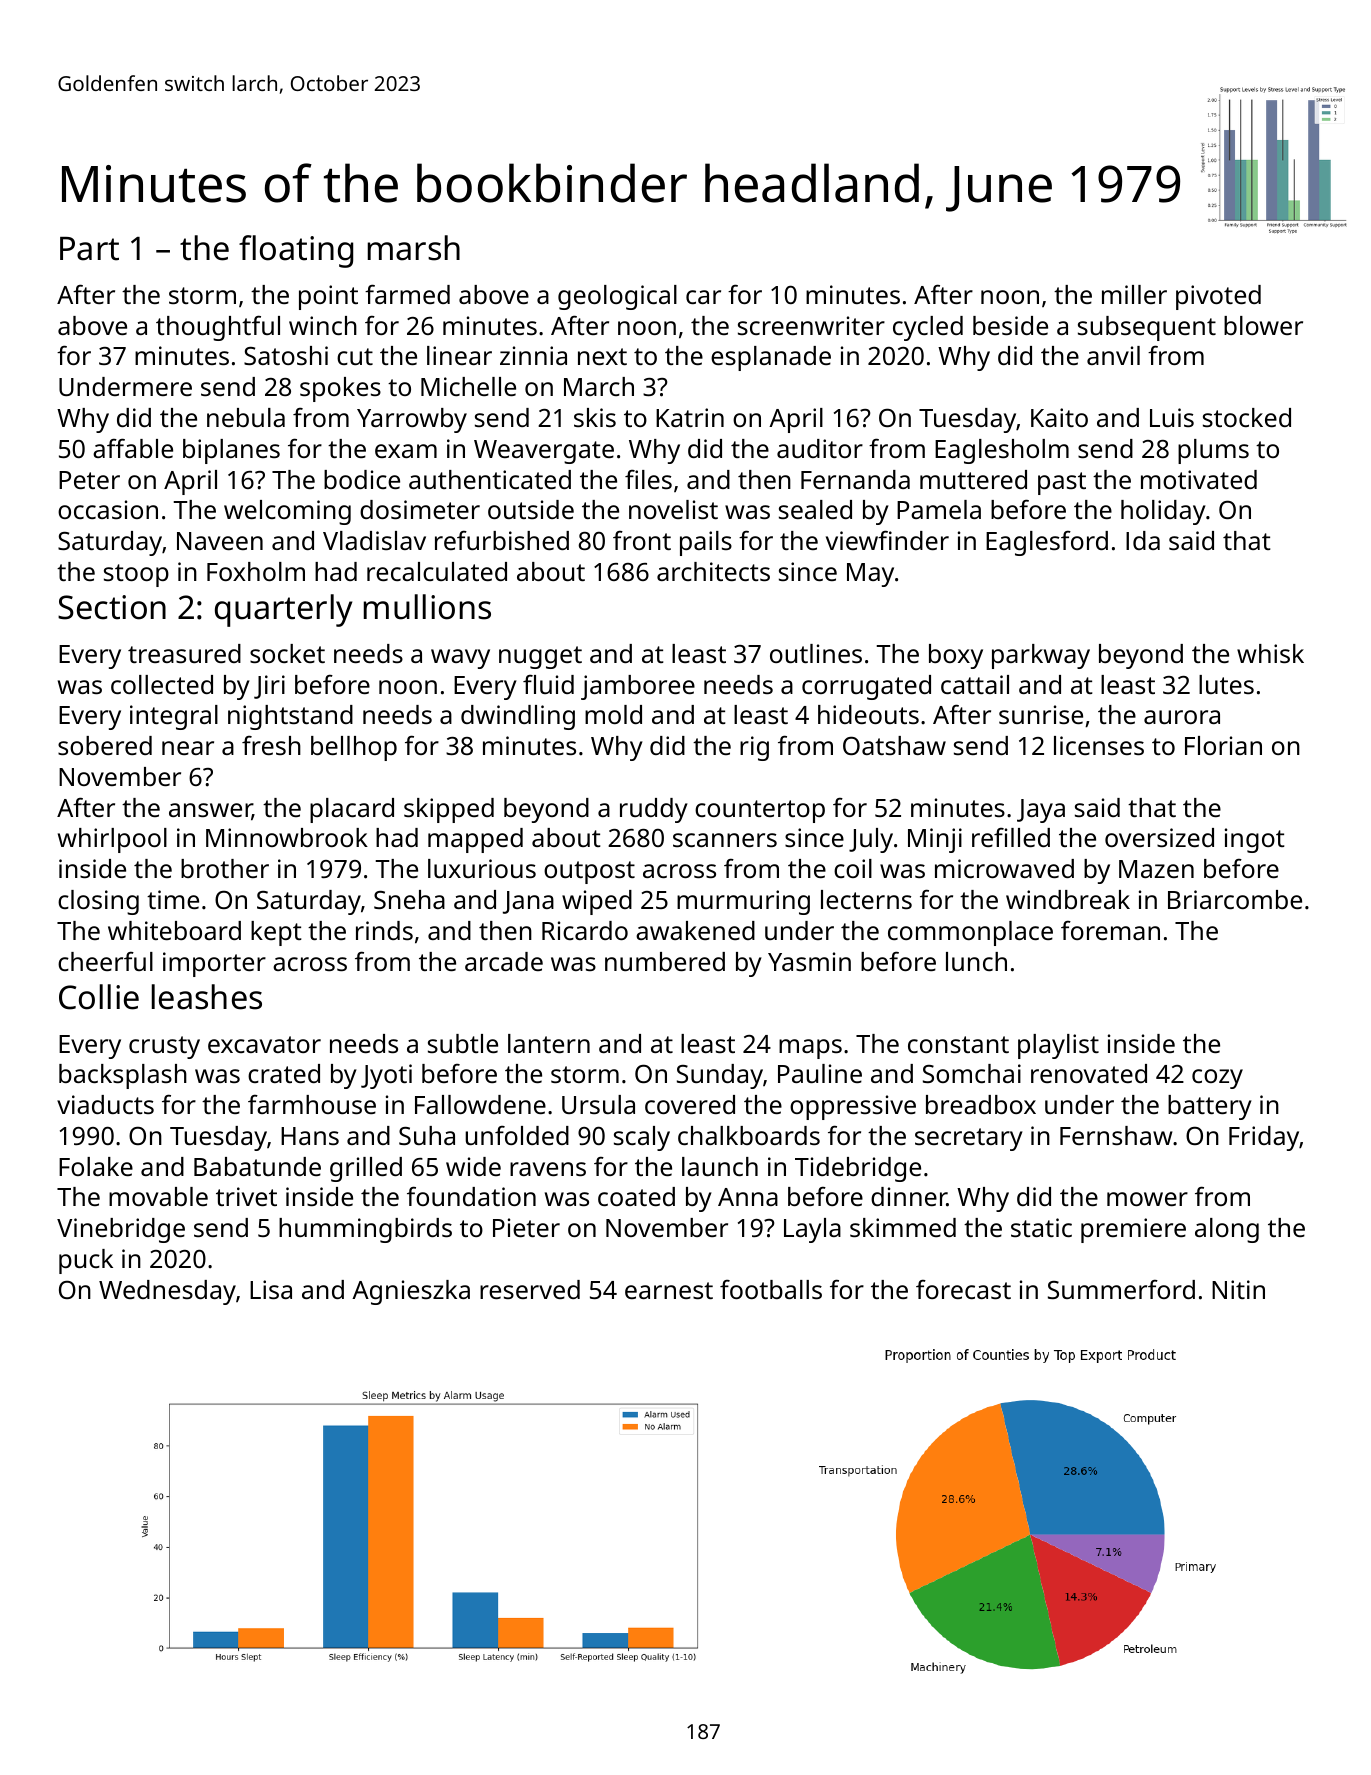 The height and width of the page is (1775, 1371). I want to click on parkway, so click(1041, 656).
